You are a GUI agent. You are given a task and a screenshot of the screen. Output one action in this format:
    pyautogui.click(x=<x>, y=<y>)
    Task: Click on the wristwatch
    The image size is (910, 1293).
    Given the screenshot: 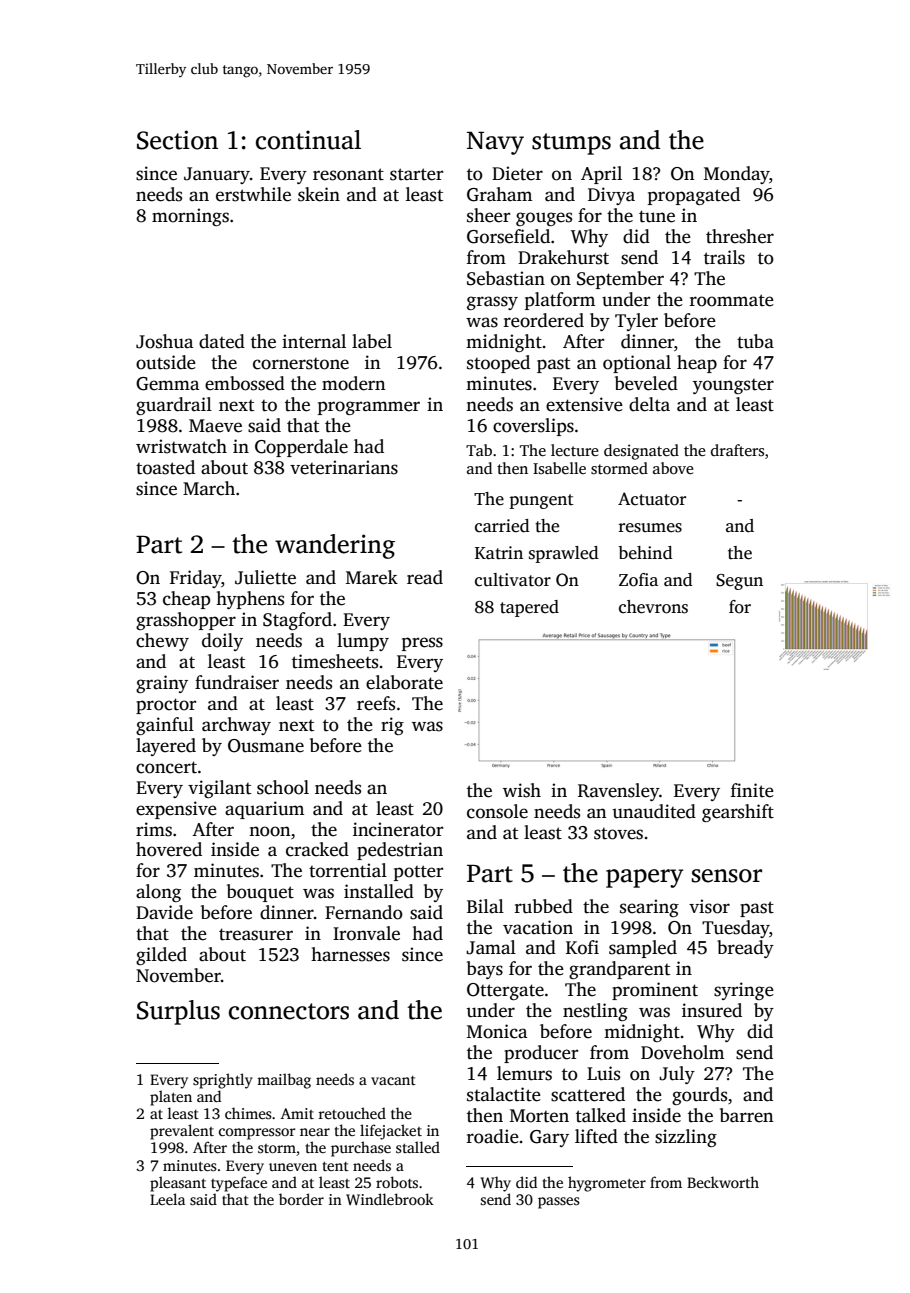 What is the action you would take?
    pyautogui.click(x=181, y=446)
